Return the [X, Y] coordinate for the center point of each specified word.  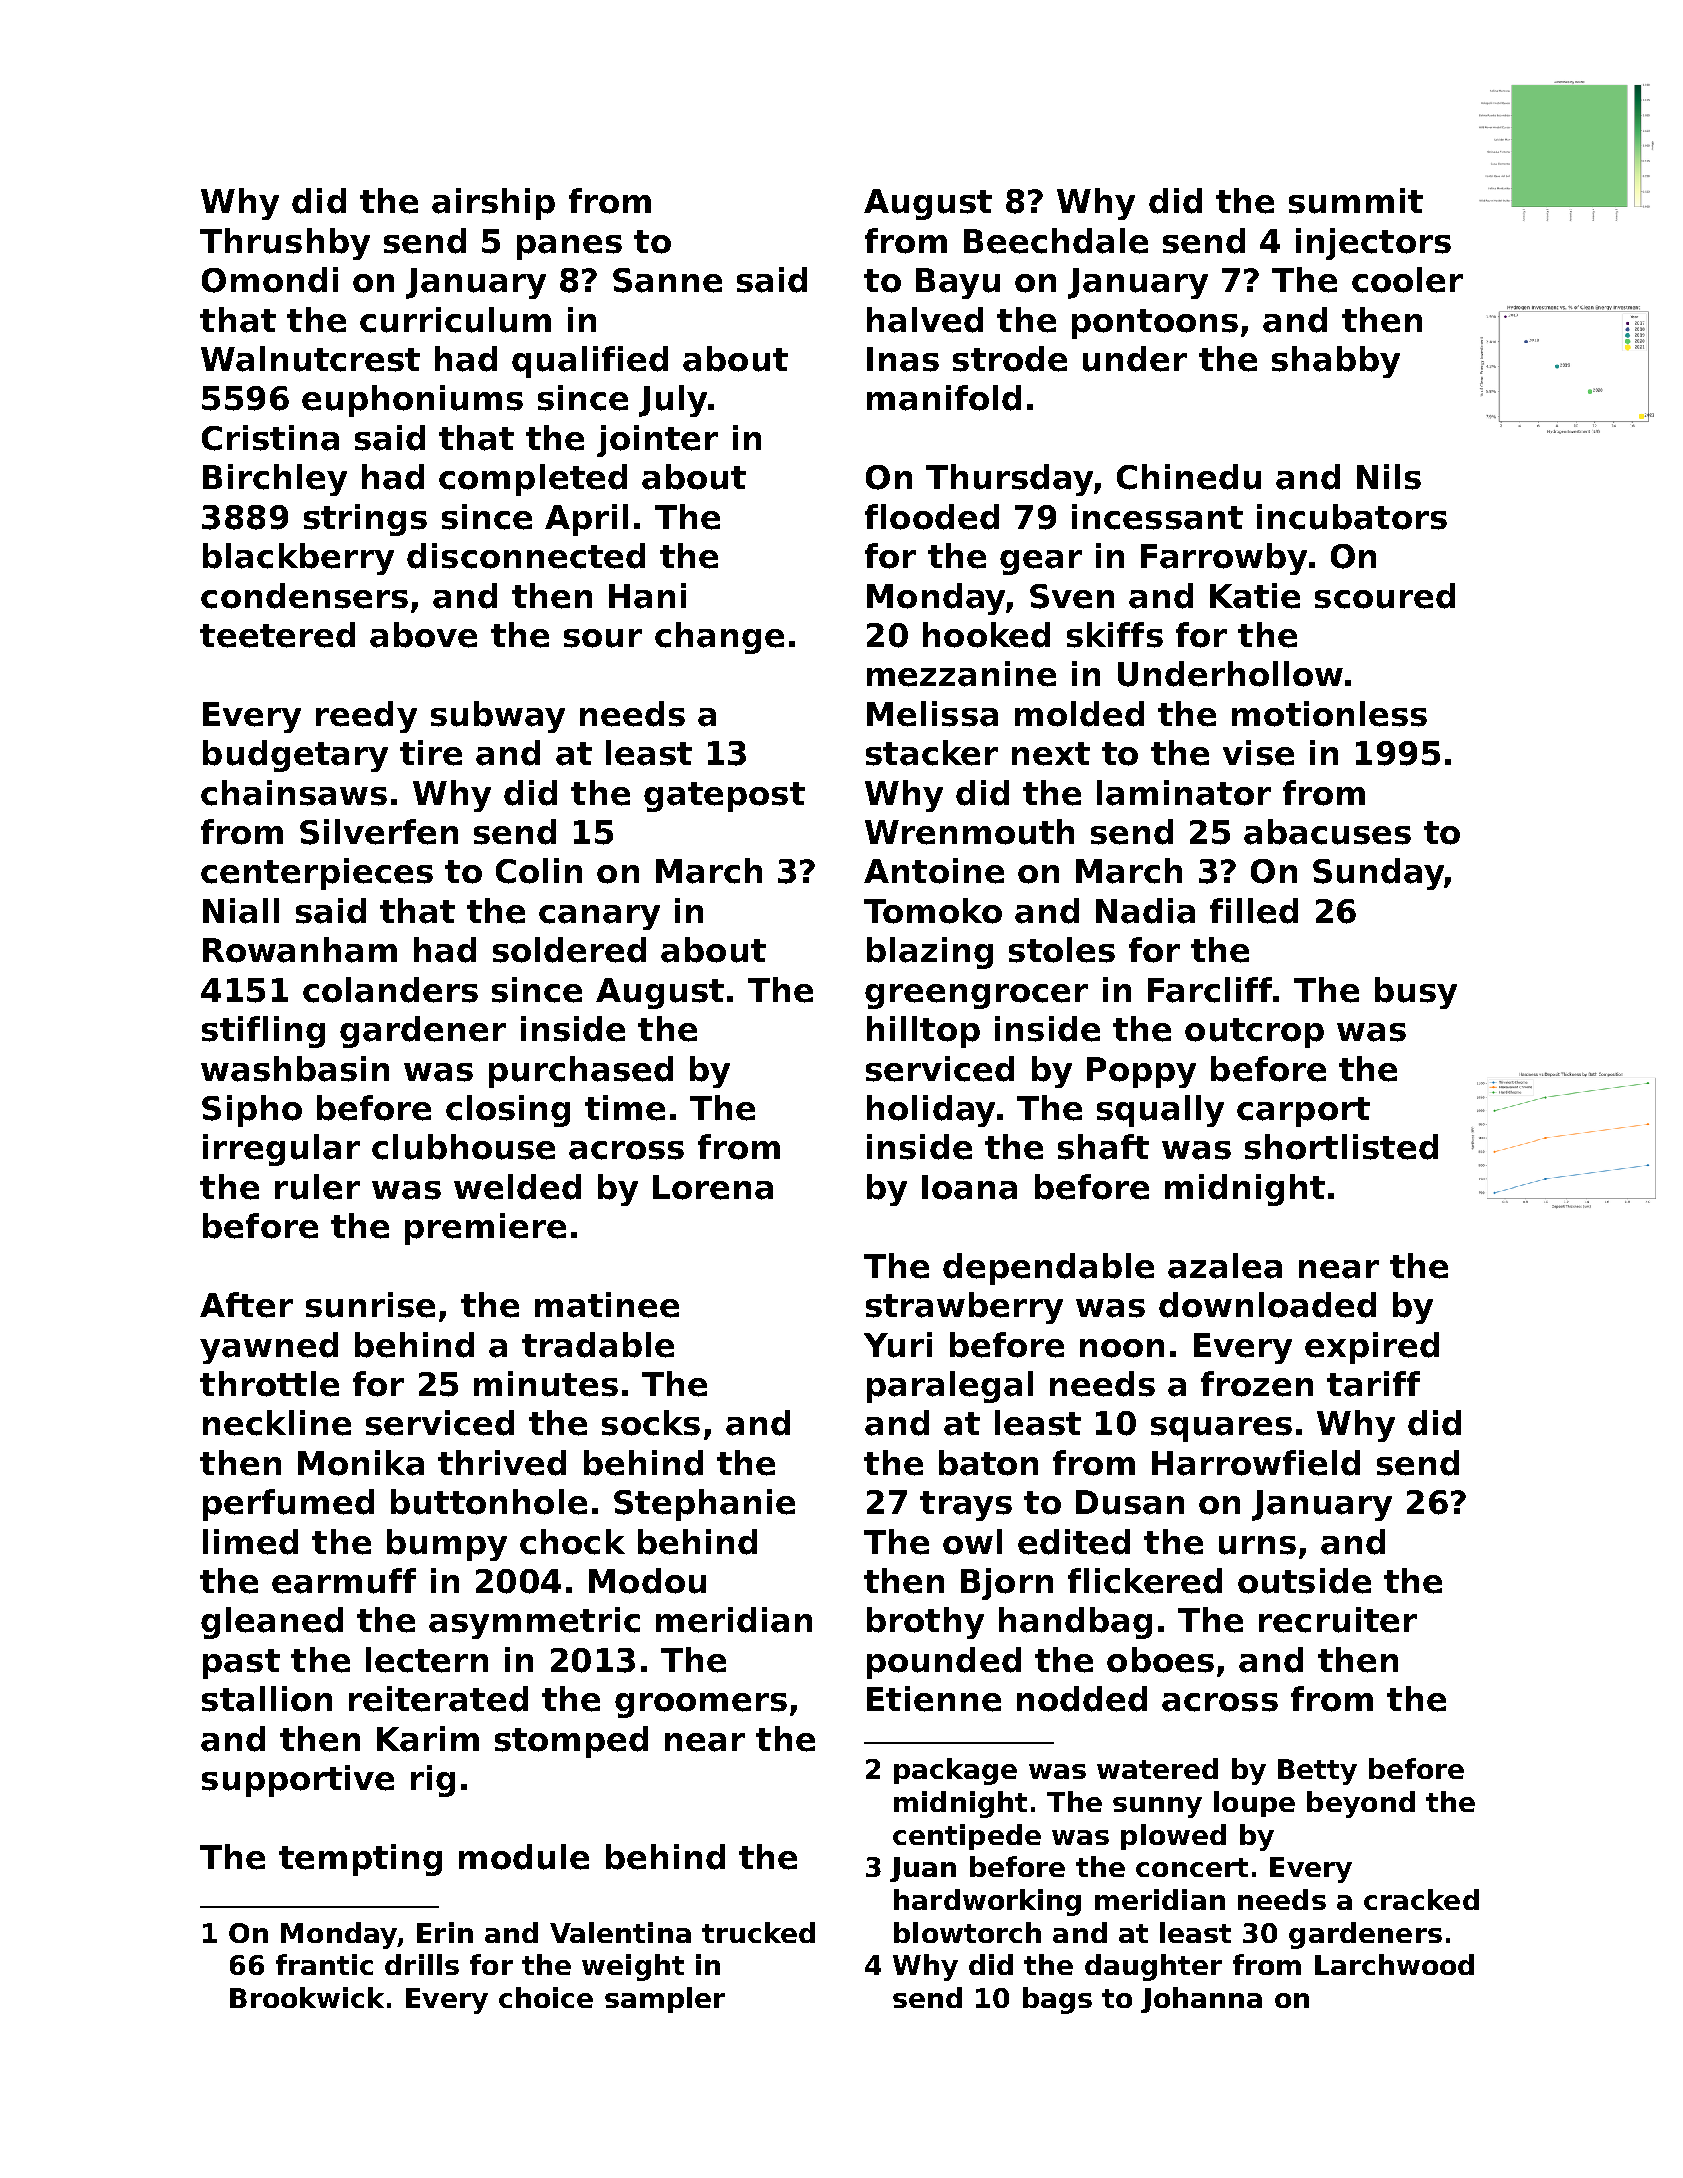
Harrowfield [1256, 1463]
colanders [390, 990]
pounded [944, 1663]
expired [1372, 1348]
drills [422, 1964]
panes [569, 247]
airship [493, 204]
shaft [1103, 1147]
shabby [1336, 362]
